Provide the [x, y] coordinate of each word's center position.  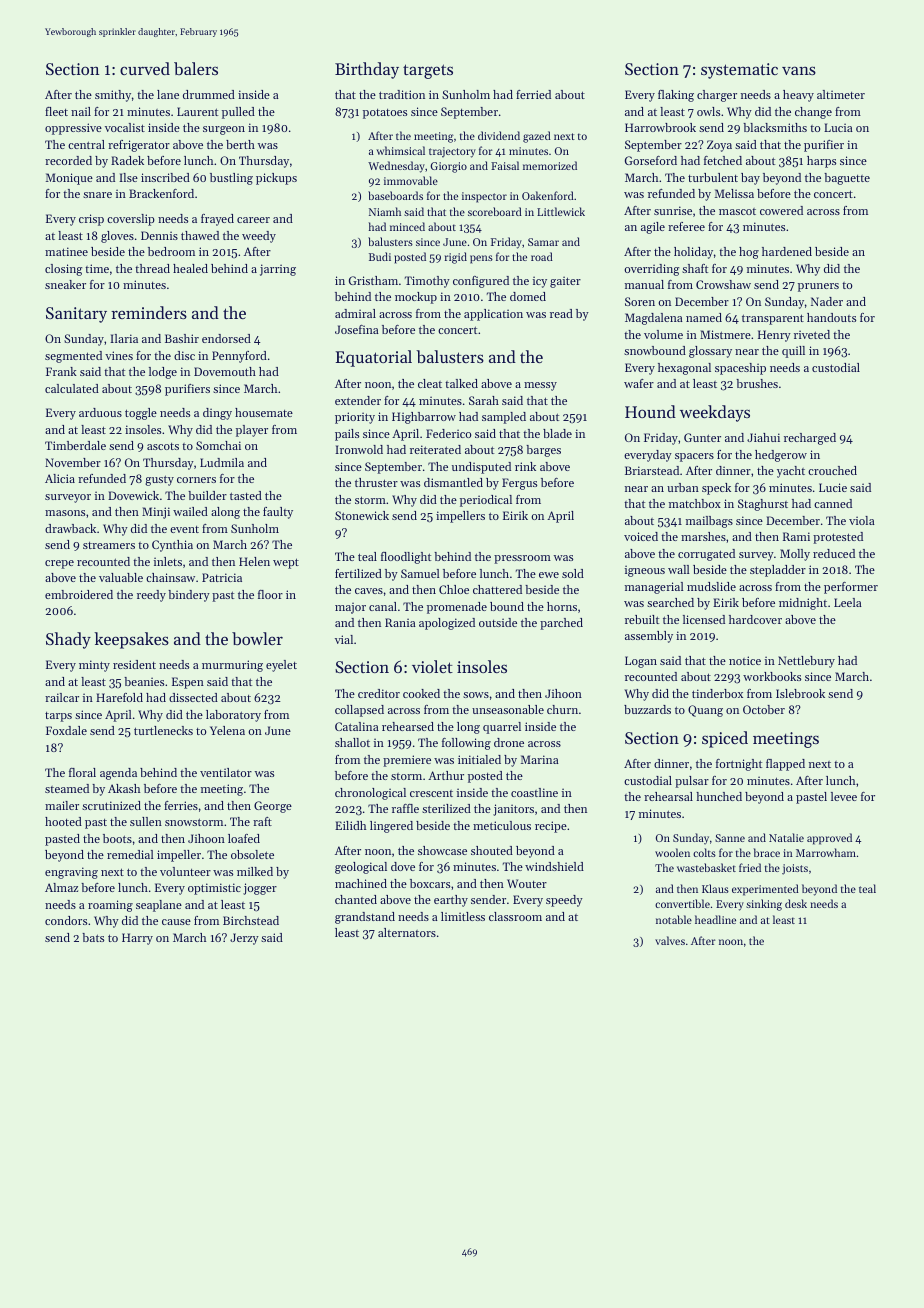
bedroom [171, 251]
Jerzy [244, 939]
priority [355, 418]
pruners [818, 287]
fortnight [739, 765]
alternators [407, 932]
